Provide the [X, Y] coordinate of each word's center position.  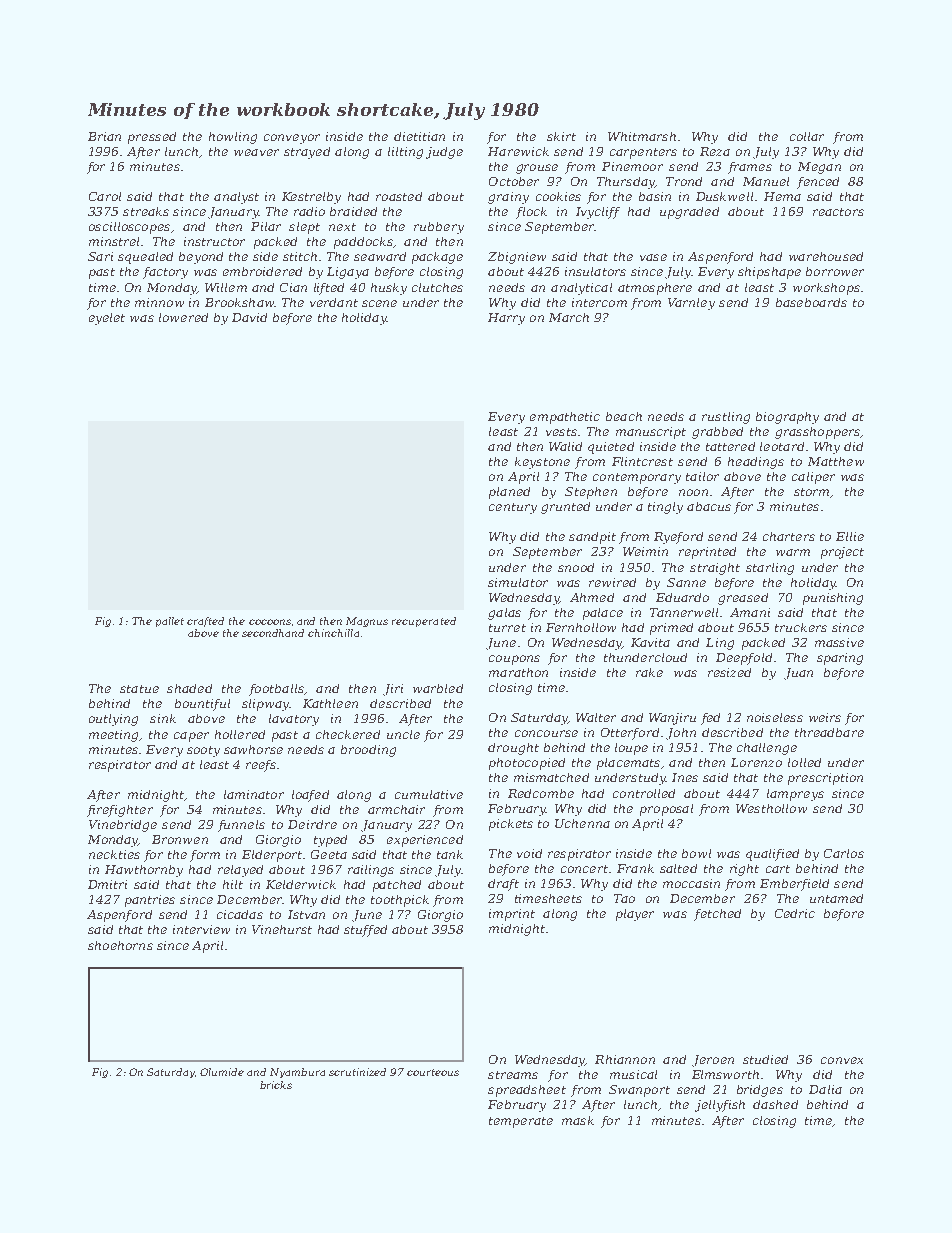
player [635, 915]
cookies [558, 196]
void [529, 853]
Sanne [686, 582]
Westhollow [771, 808]
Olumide [222, 1072]
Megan [819, 168]
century [513, 508]
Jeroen [713, 1061]
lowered [183, 317]
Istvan [306, 914]
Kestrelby [311, 198]
